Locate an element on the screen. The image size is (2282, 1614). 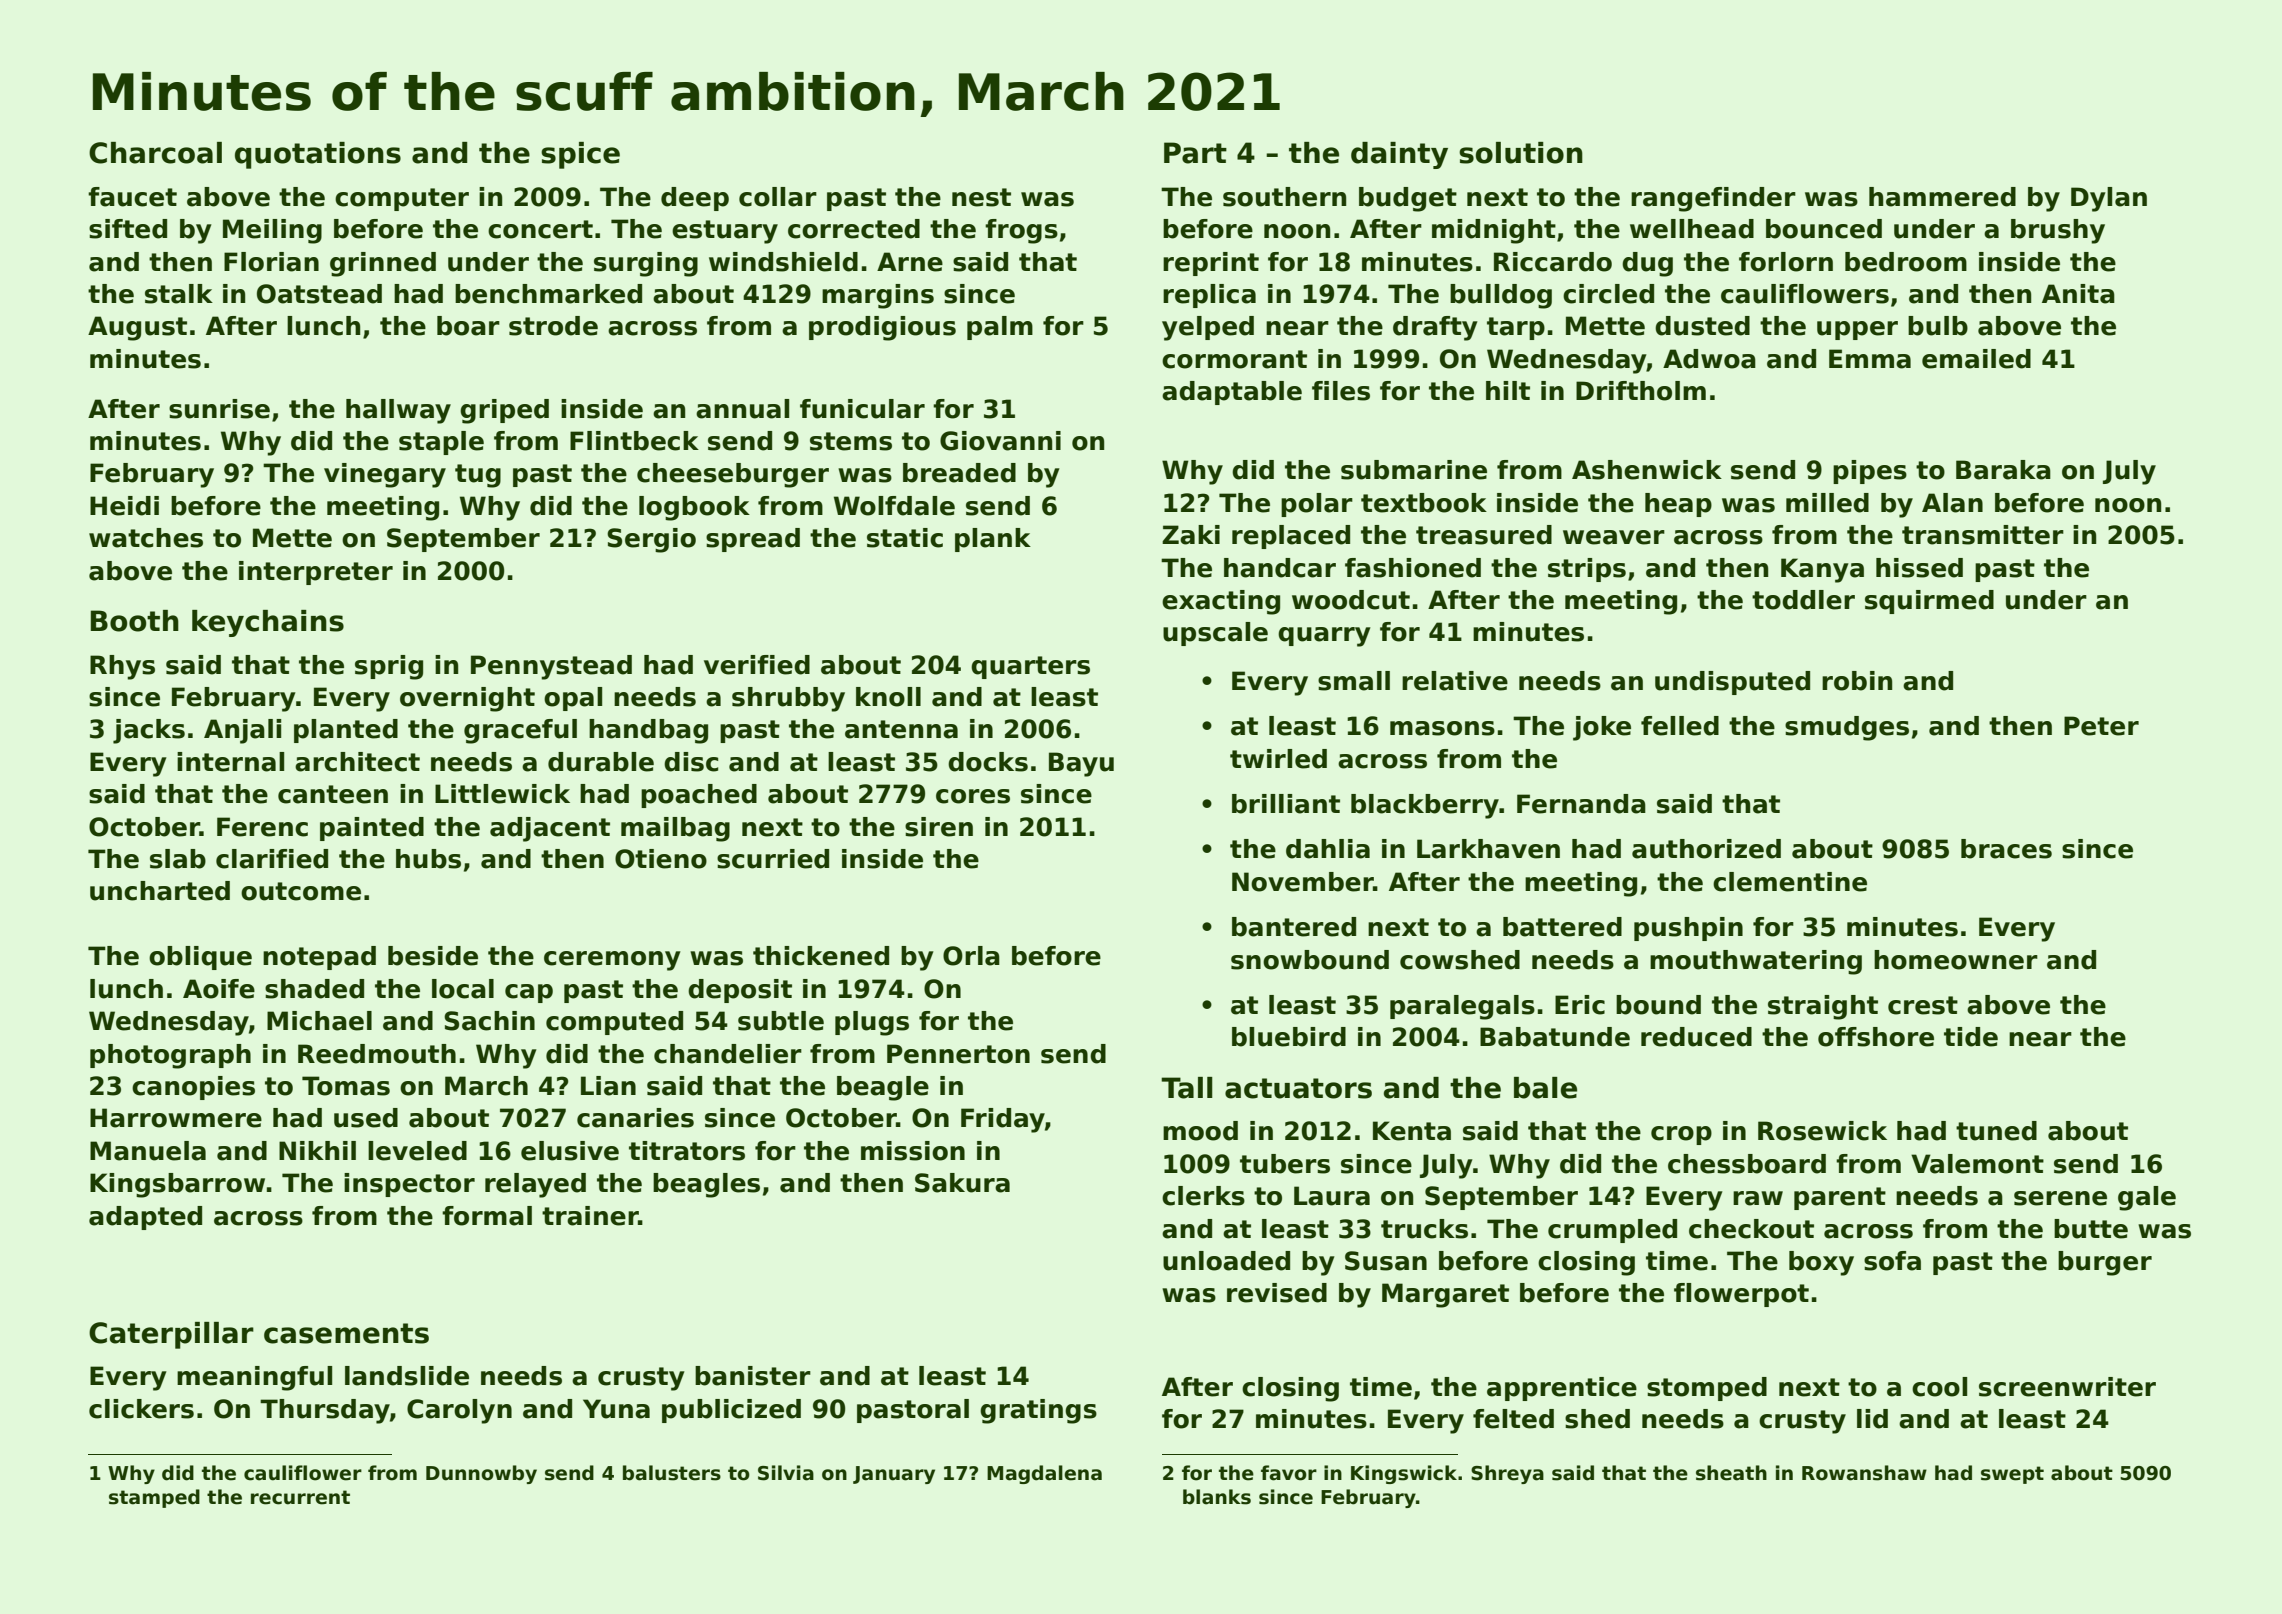
staple is located at coordinates (441, 443).
